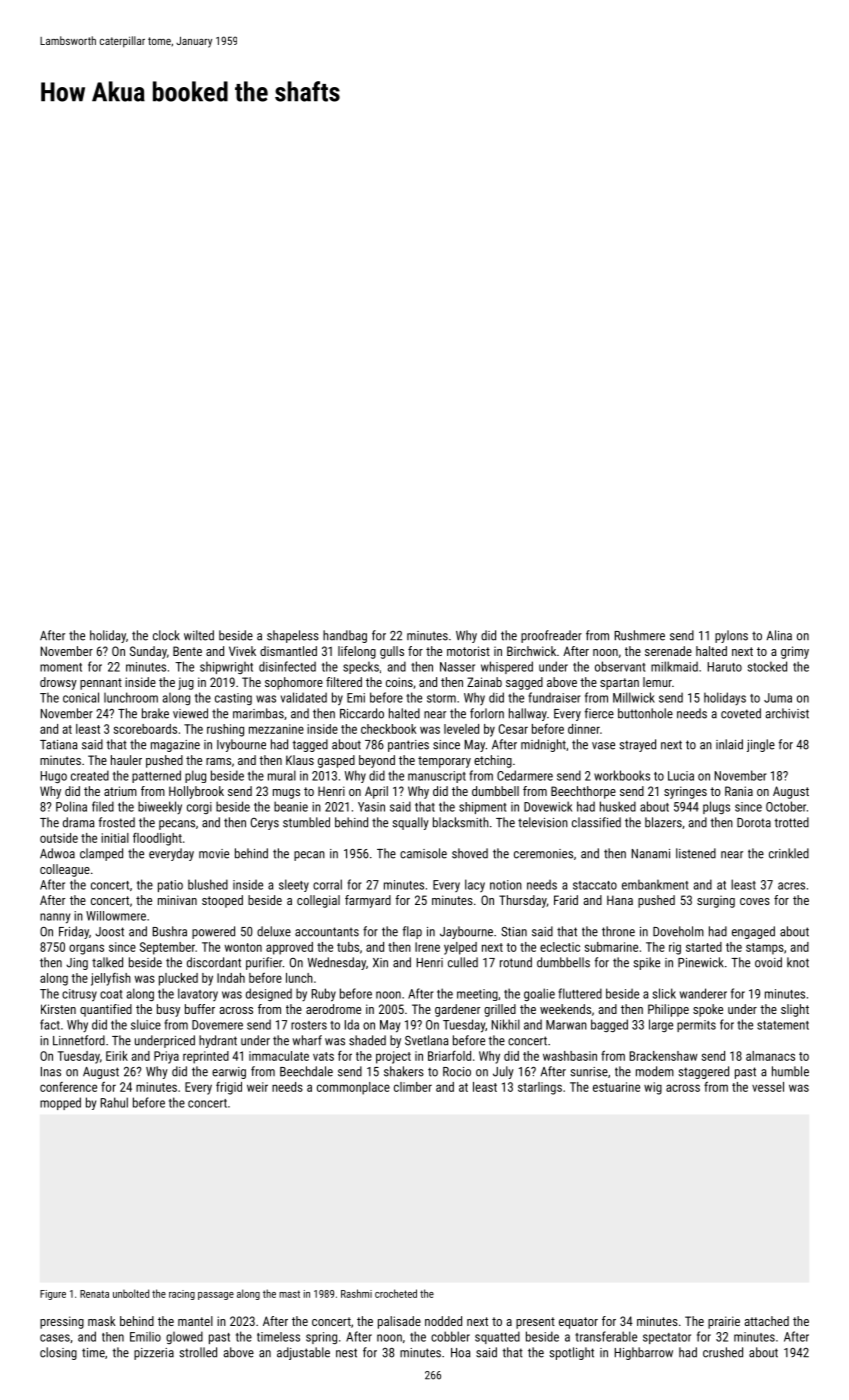  What do you see at coordinates (531, 651) in the screenshot?
I see `Birchwick` at bounding box center [531, 651].
